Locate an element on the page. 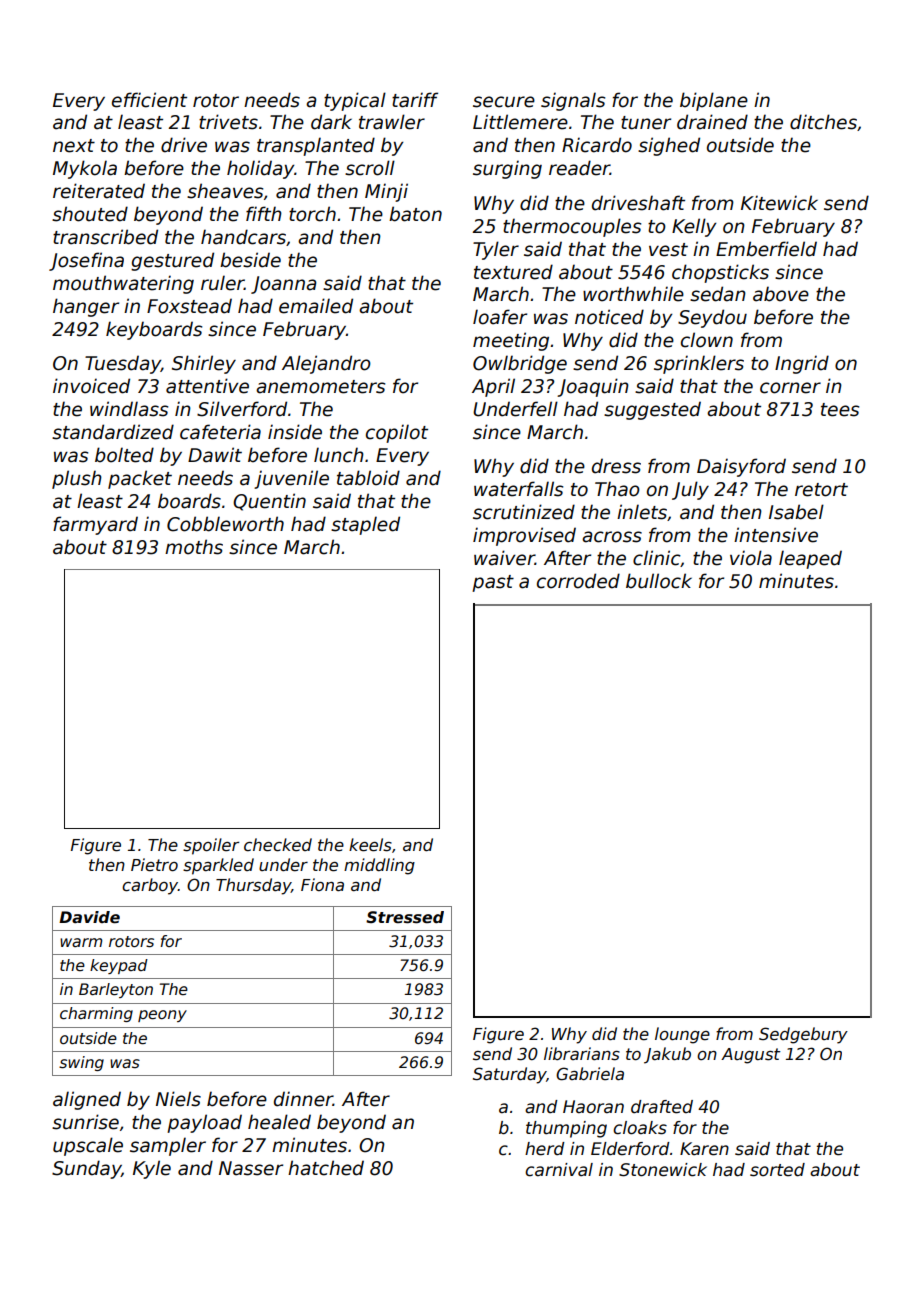 This document has height=1308, width=924. carnival is located at coordinates (559, 1170).
